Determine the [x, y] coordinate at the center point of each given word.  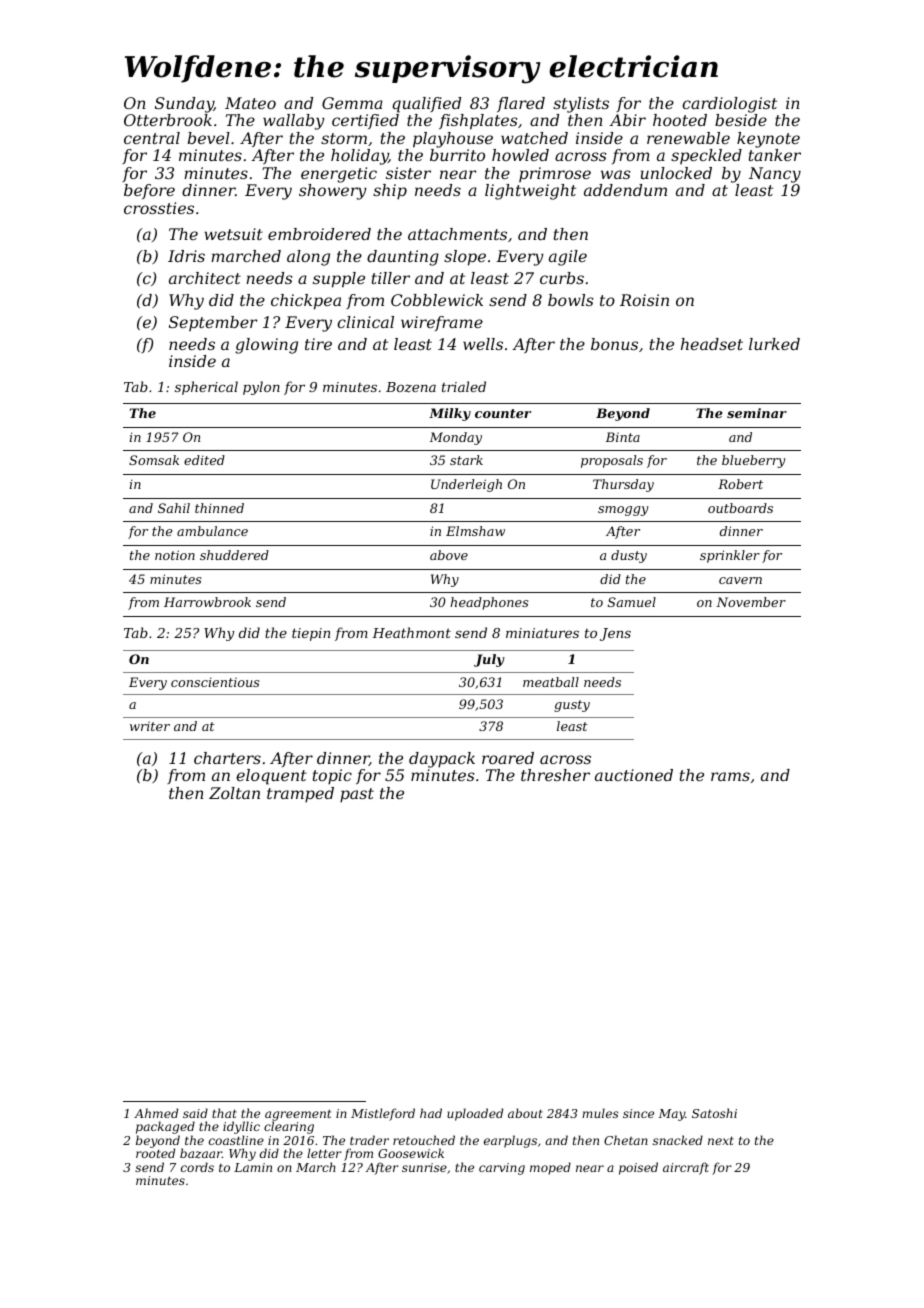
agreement [298, 1115]
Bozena [411, 387]
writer [150, 726]
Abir [627, 120]
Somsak [154, 460]
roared [508, 758]
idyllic [241, 1127]
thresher [555, 775]
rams [730, 776]
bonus [614, 344]
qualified [426, 105]
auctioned [634, 775]
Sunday [184, 105]
